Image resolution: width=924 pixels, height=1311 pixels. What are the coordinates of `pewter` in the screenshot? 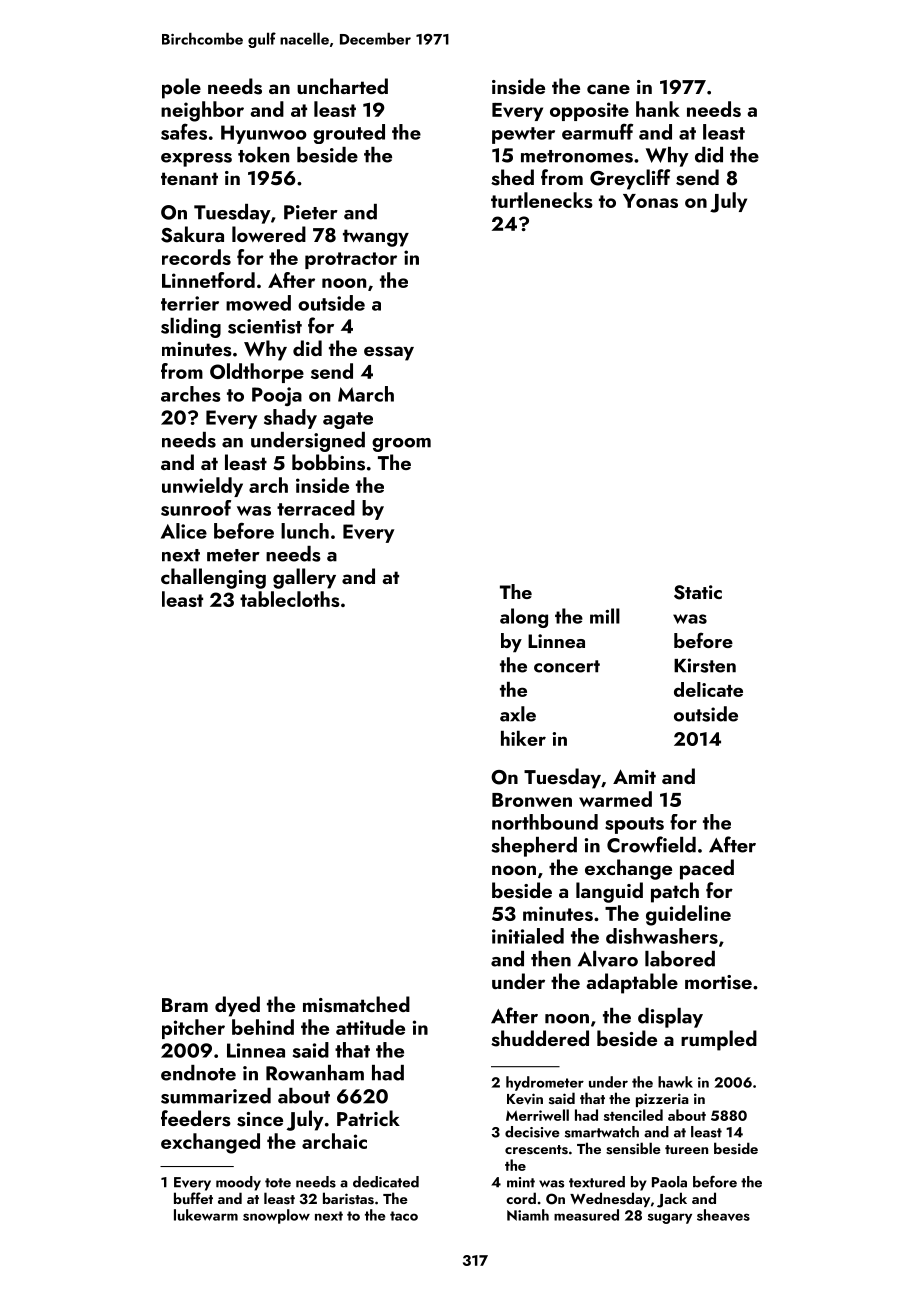 It's located at (523, 135).
